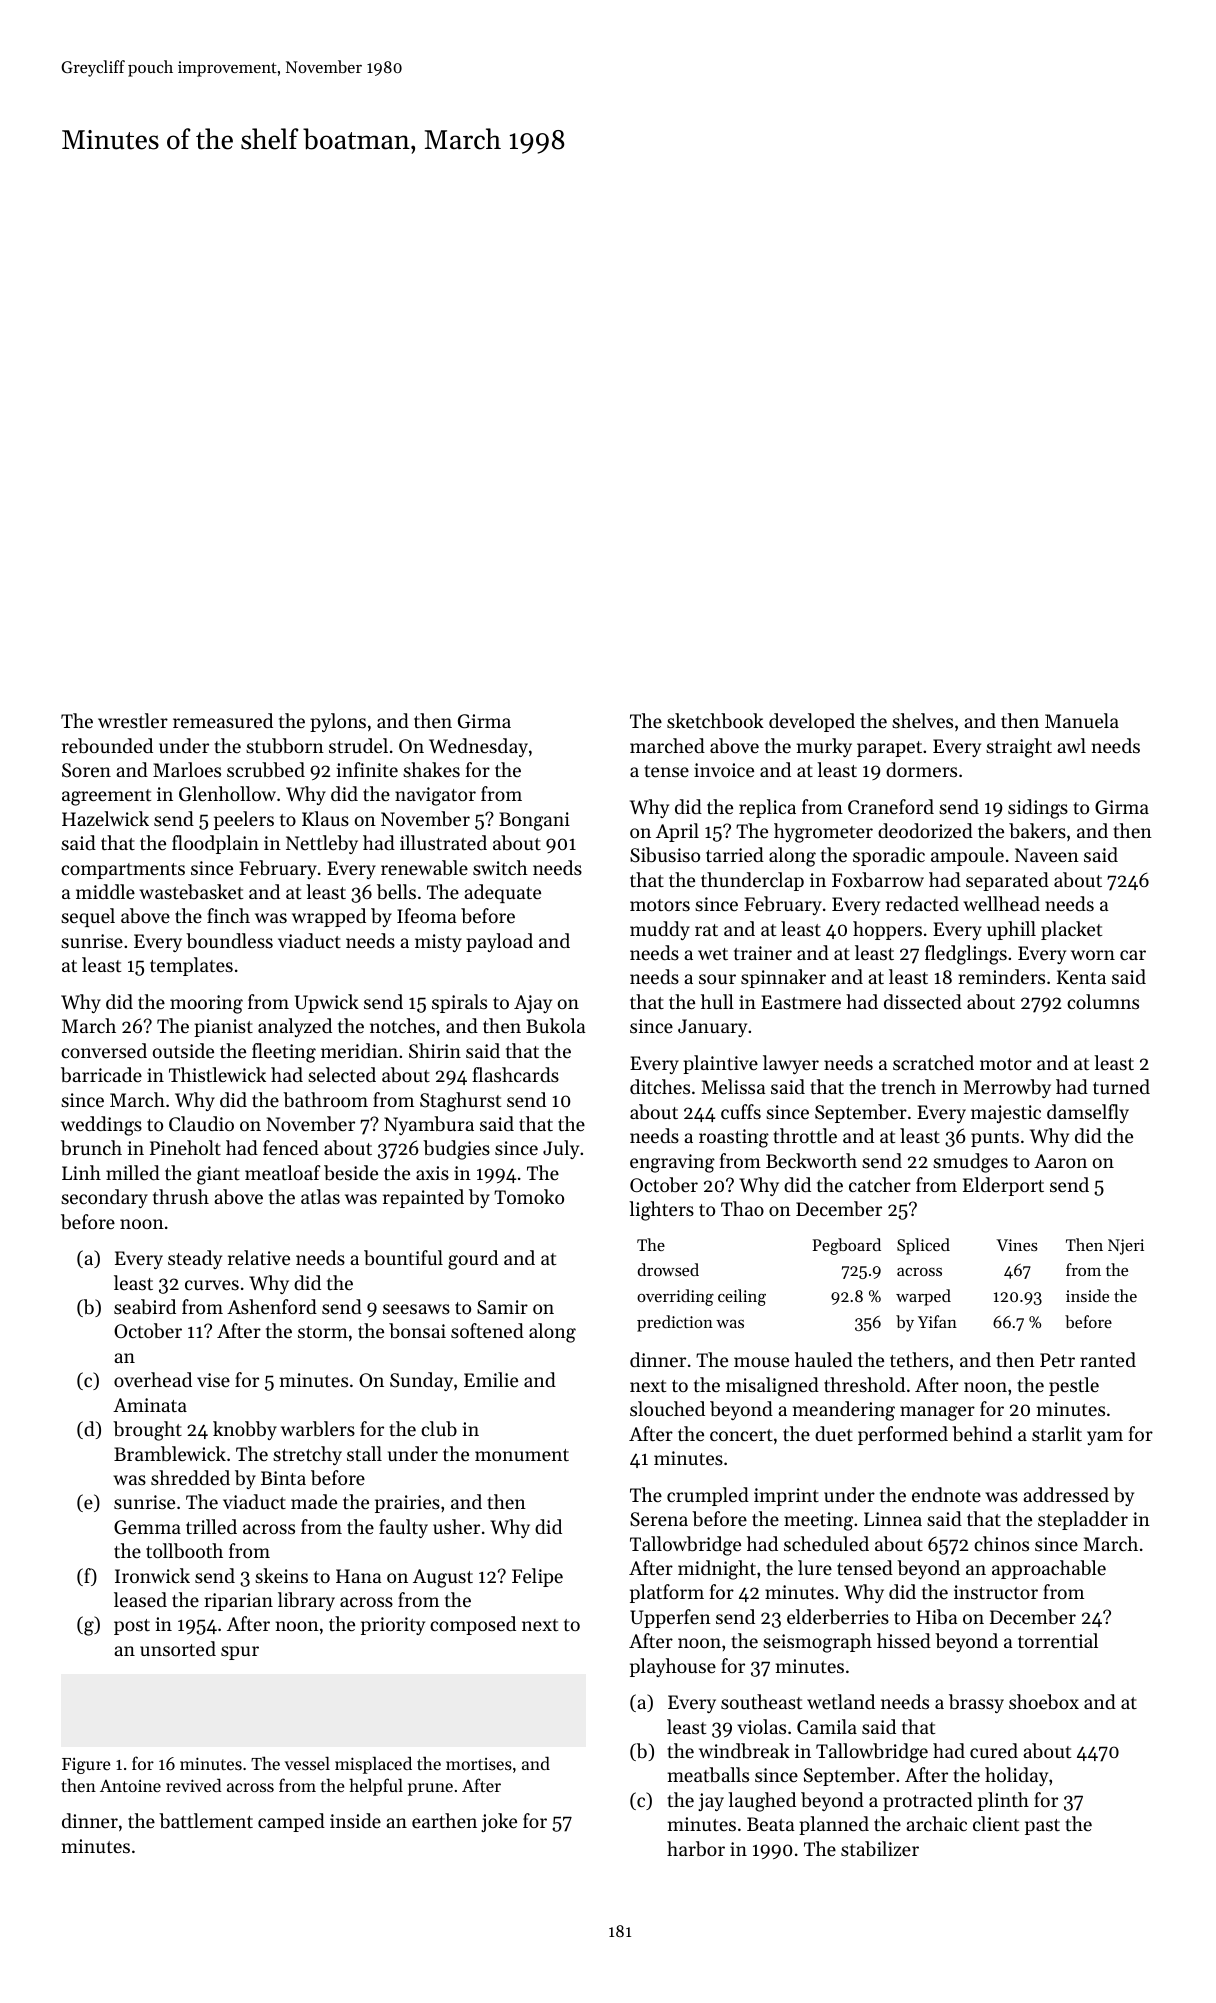 This screenshot has width=1216, height=2003. What do you see at coordinates (908, 1086) in the screenshot?
I see `trench` at bounding box center [908, 1086].
